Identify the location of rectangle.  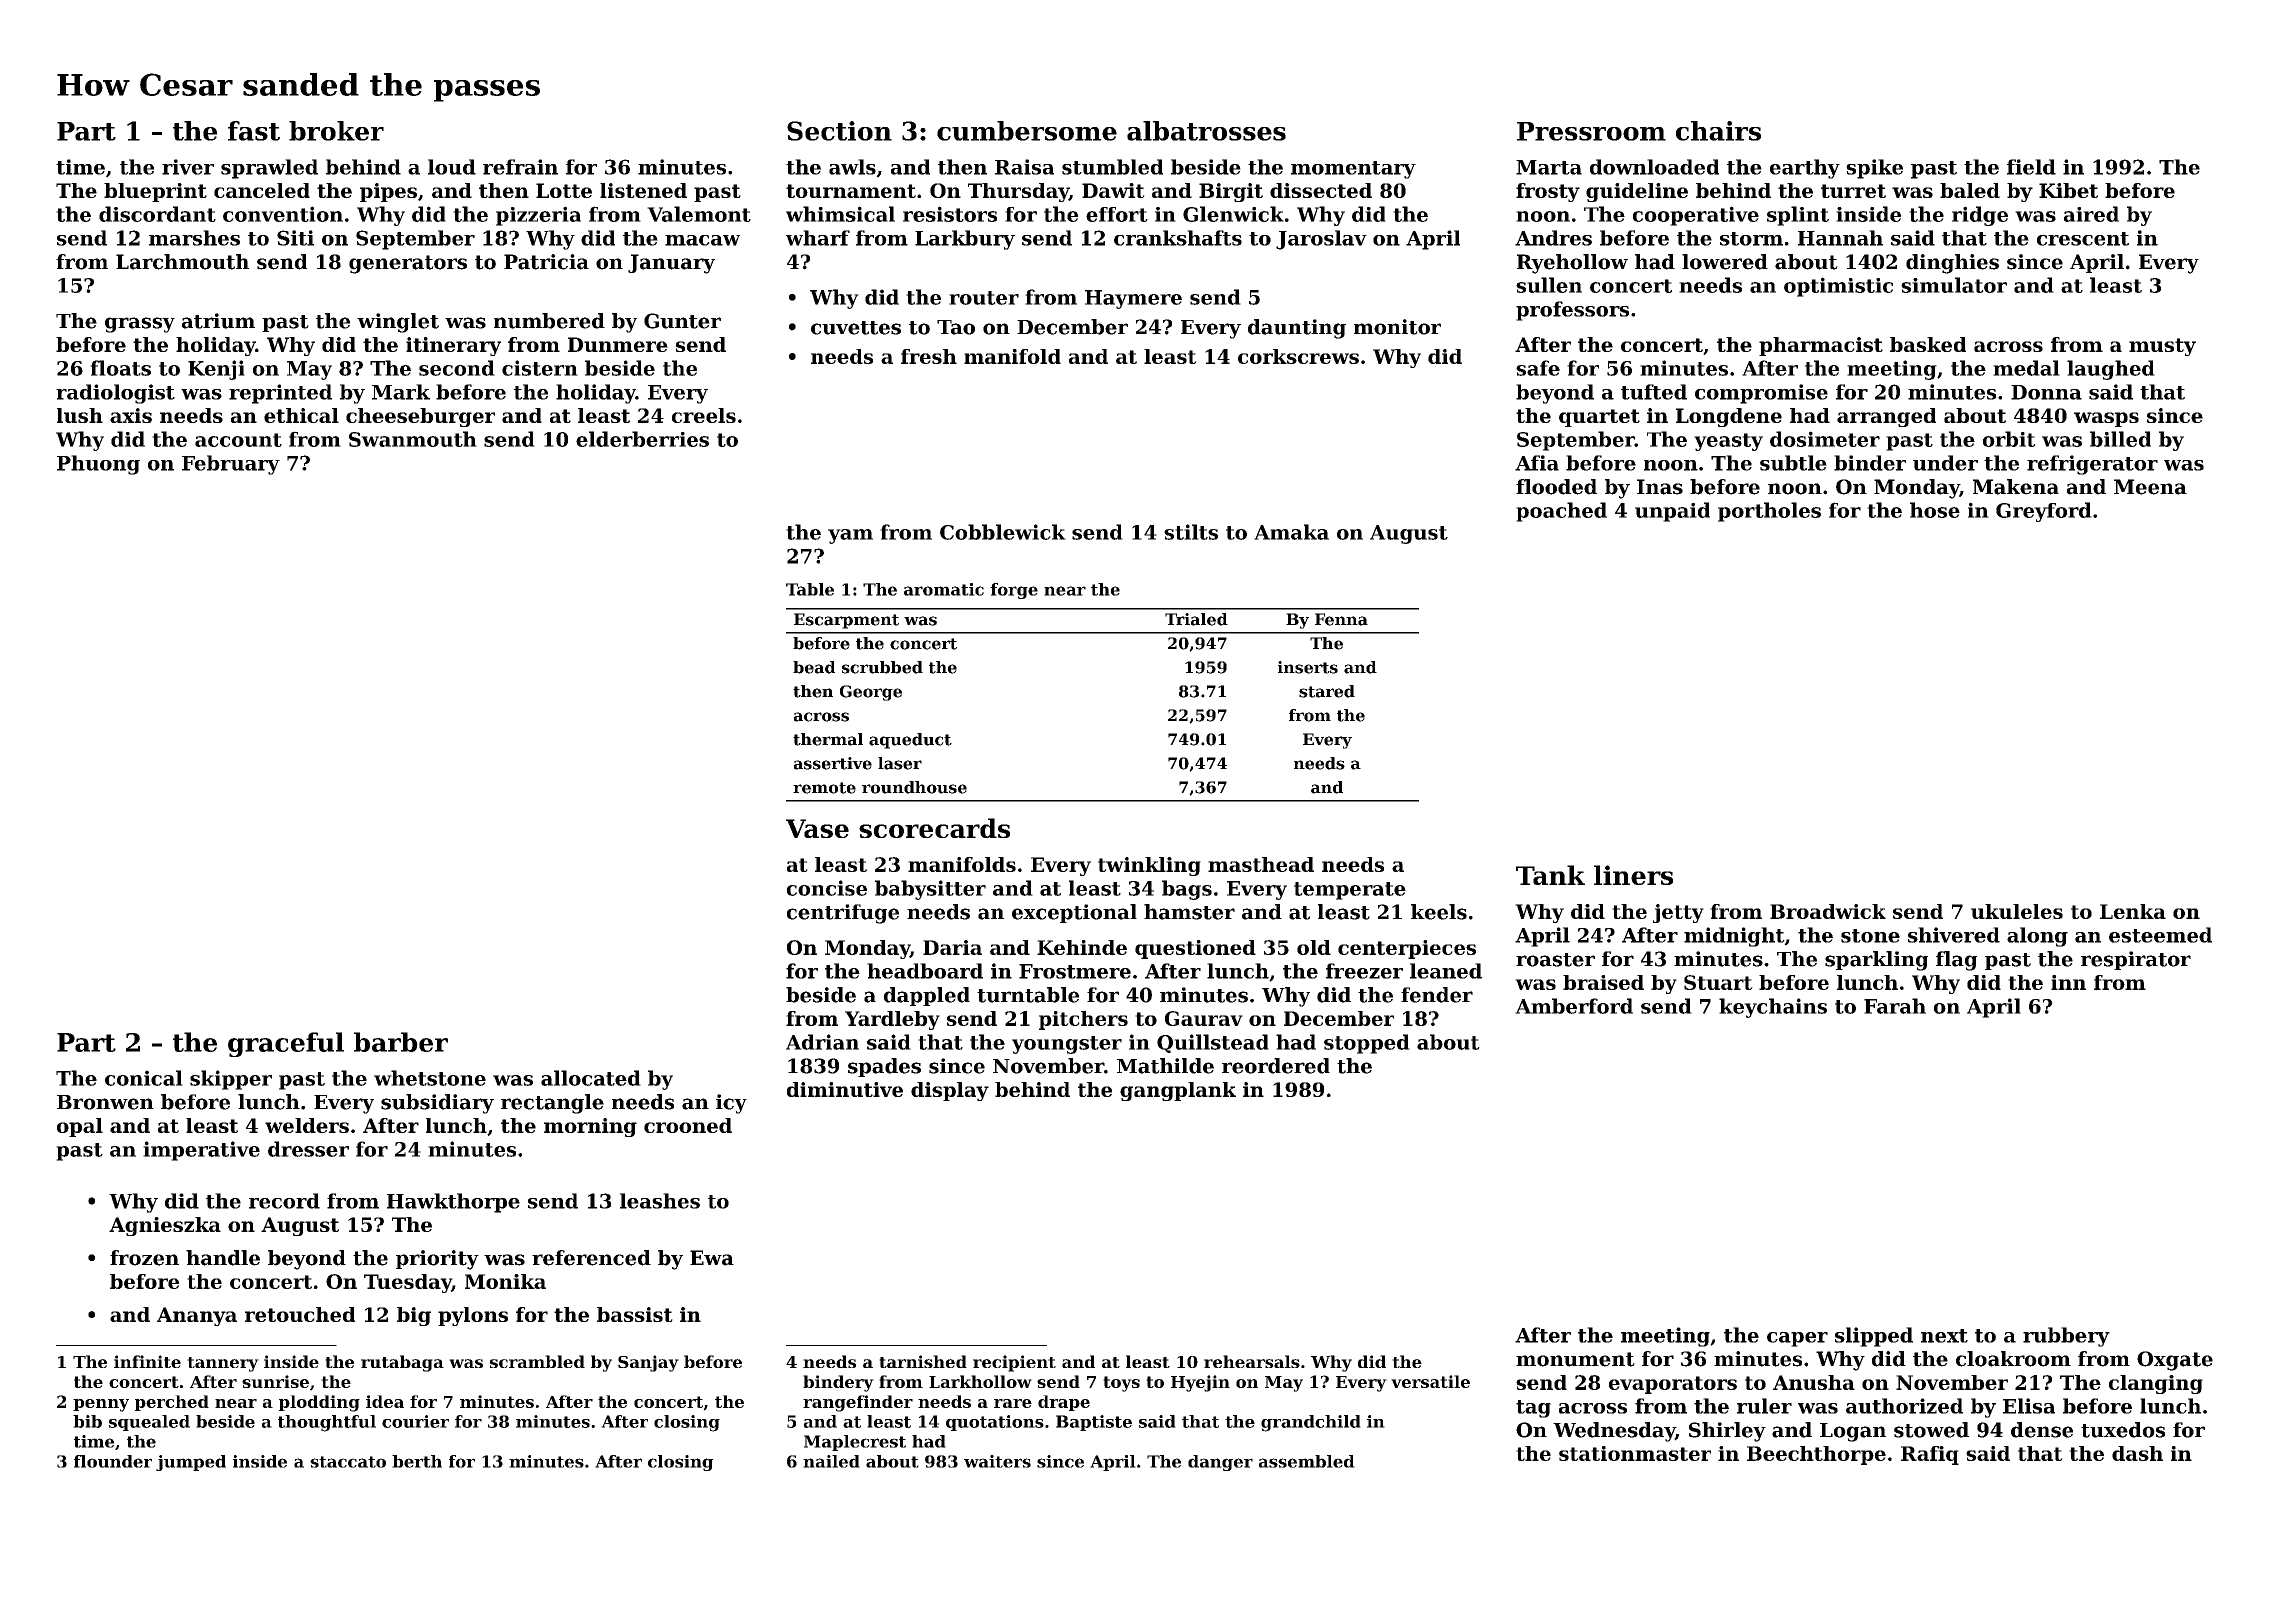
(552, 1104).
